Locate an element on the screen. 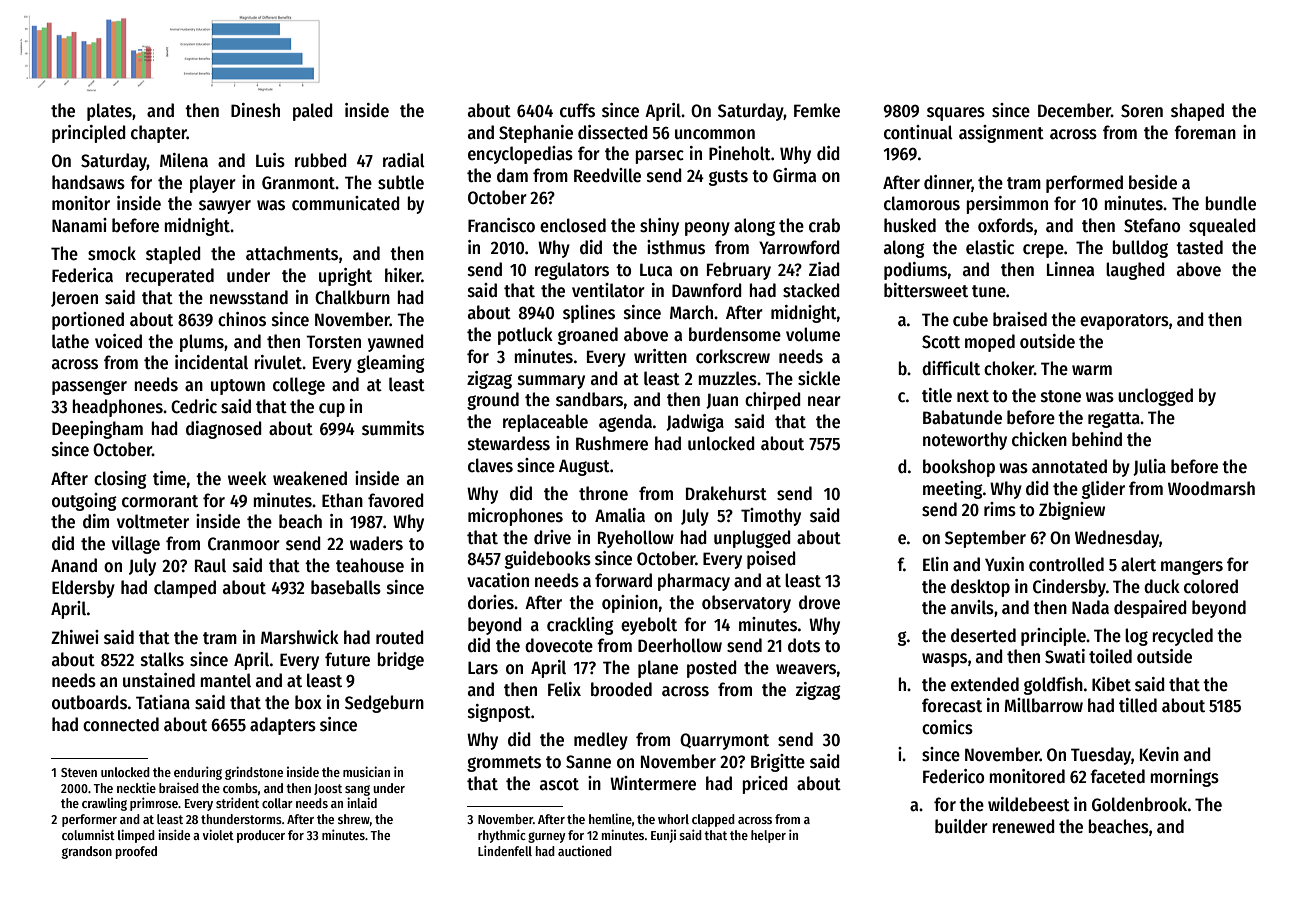 The height and width of the screenshot is (924, 1308). producer is located at coordinates (261, 836).
